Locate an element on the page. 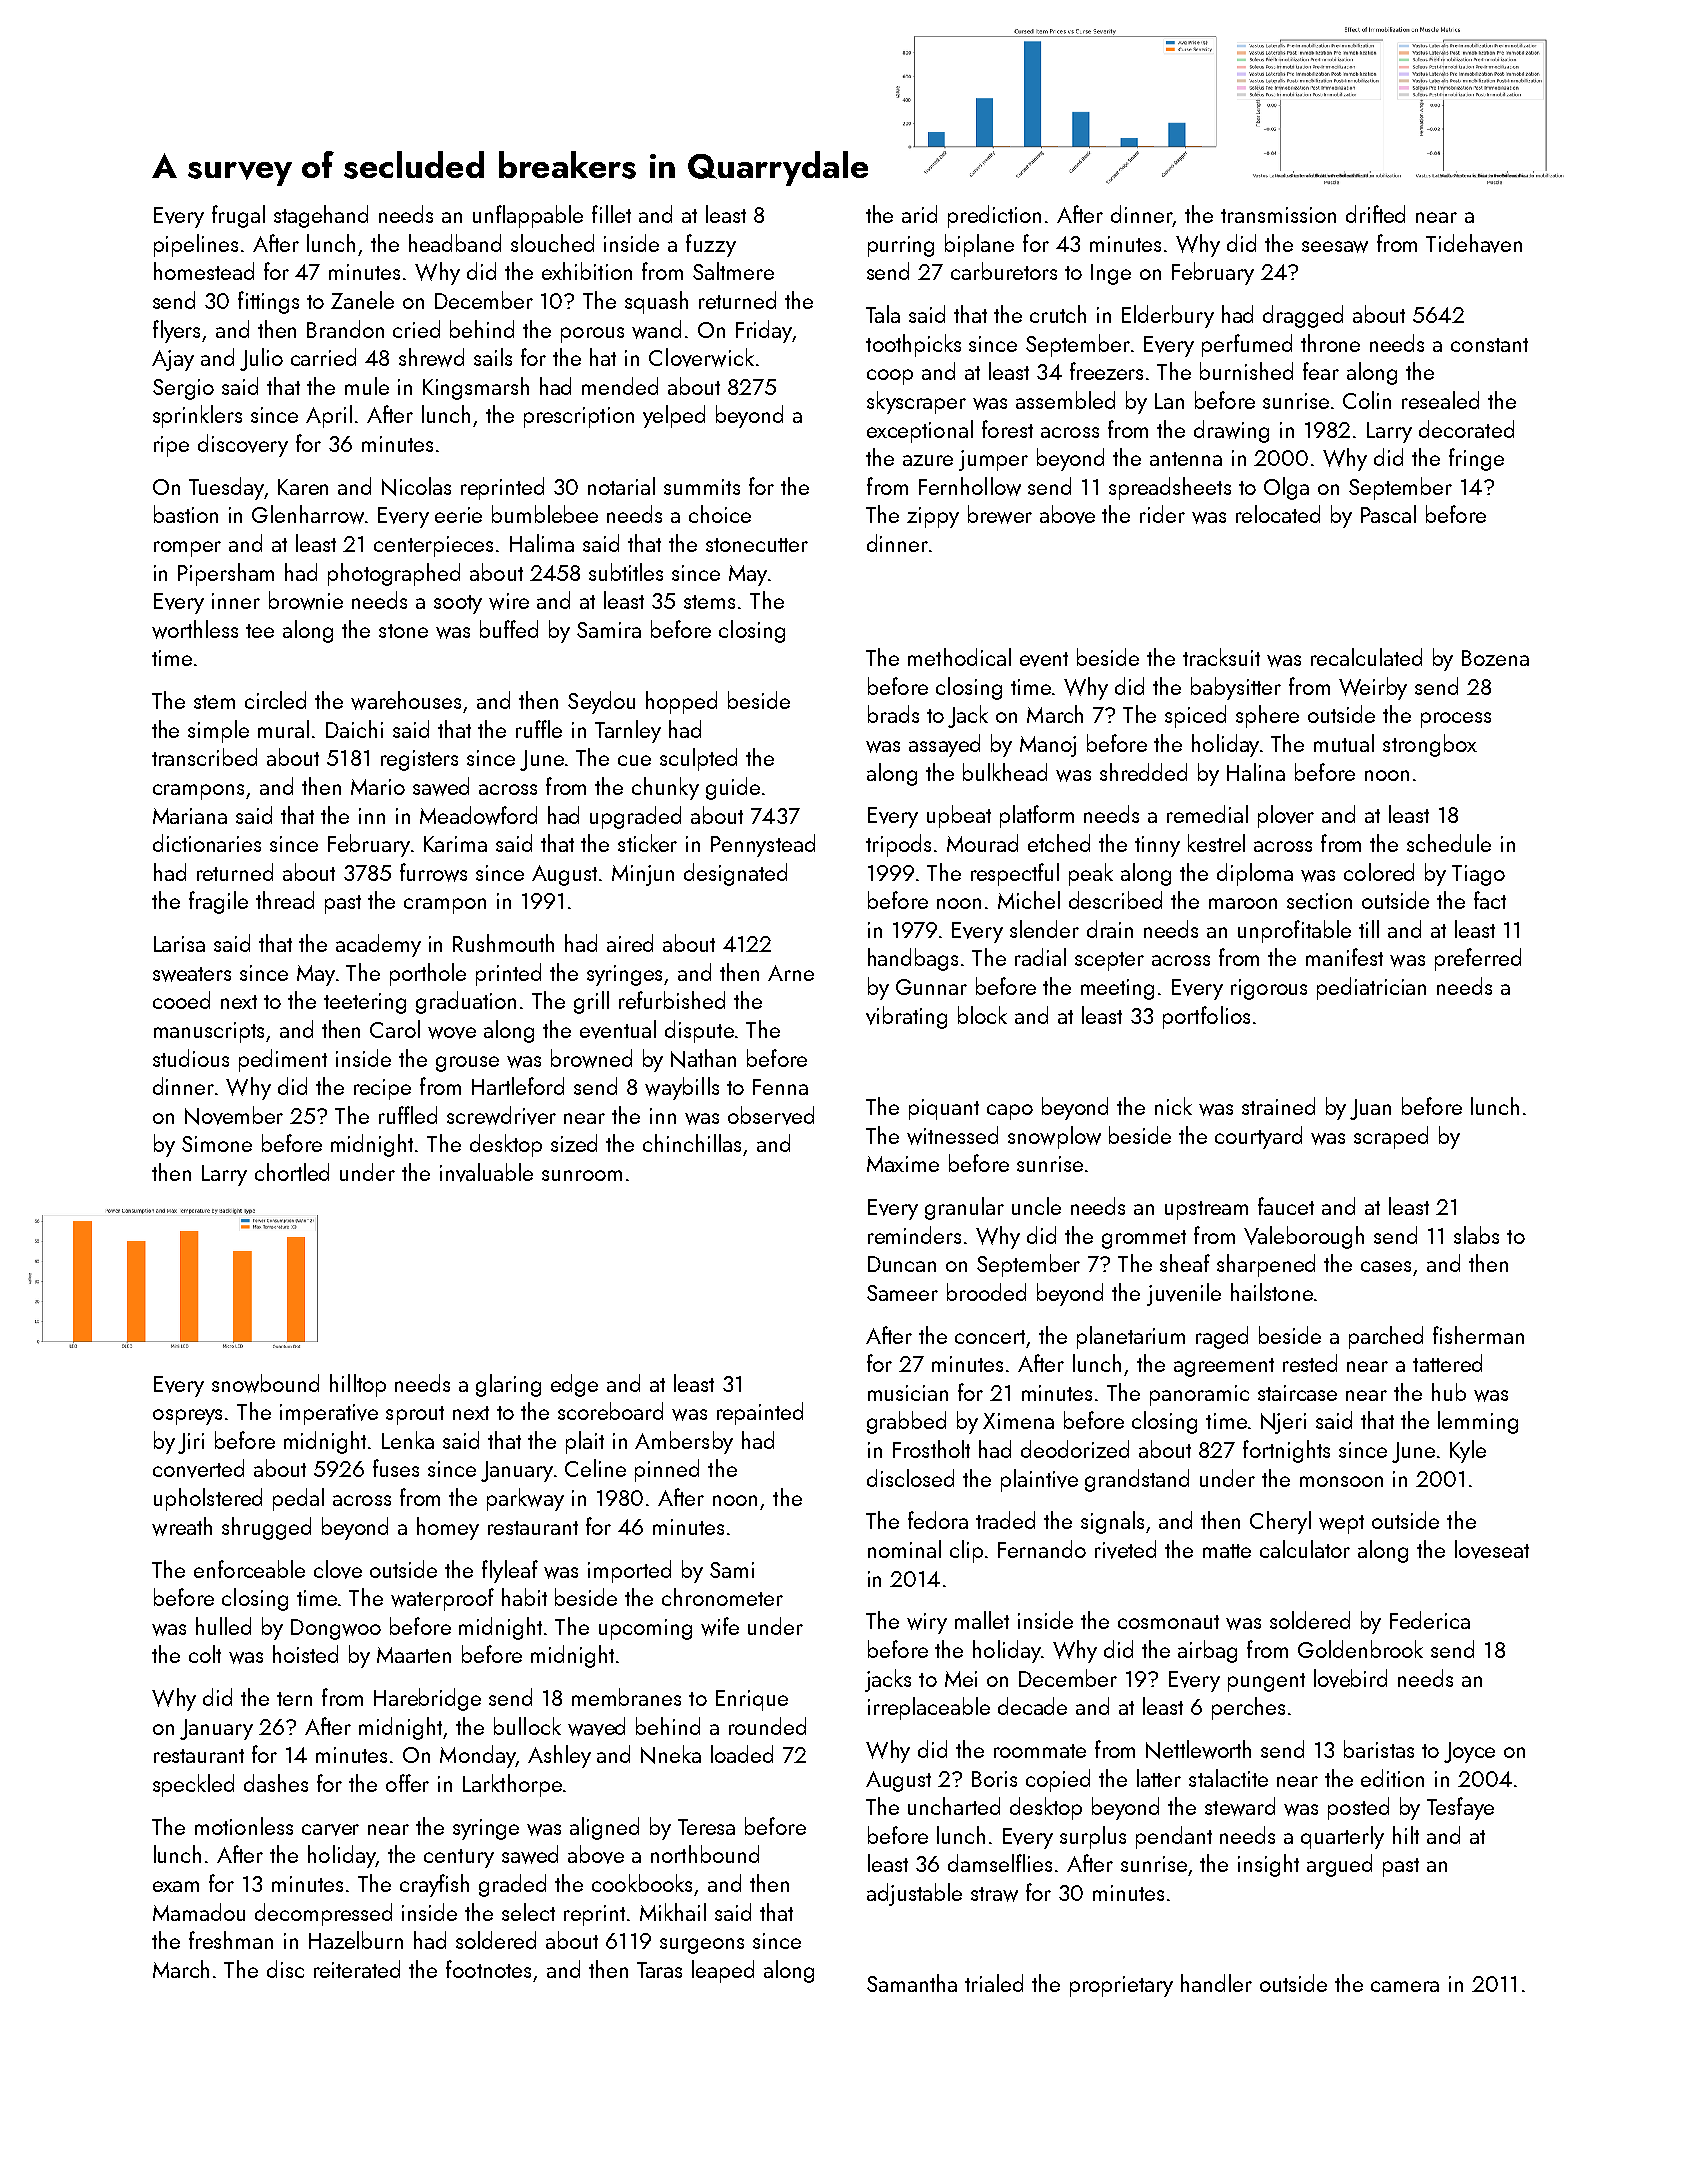  worthless is located at coordinates (195, 629).
